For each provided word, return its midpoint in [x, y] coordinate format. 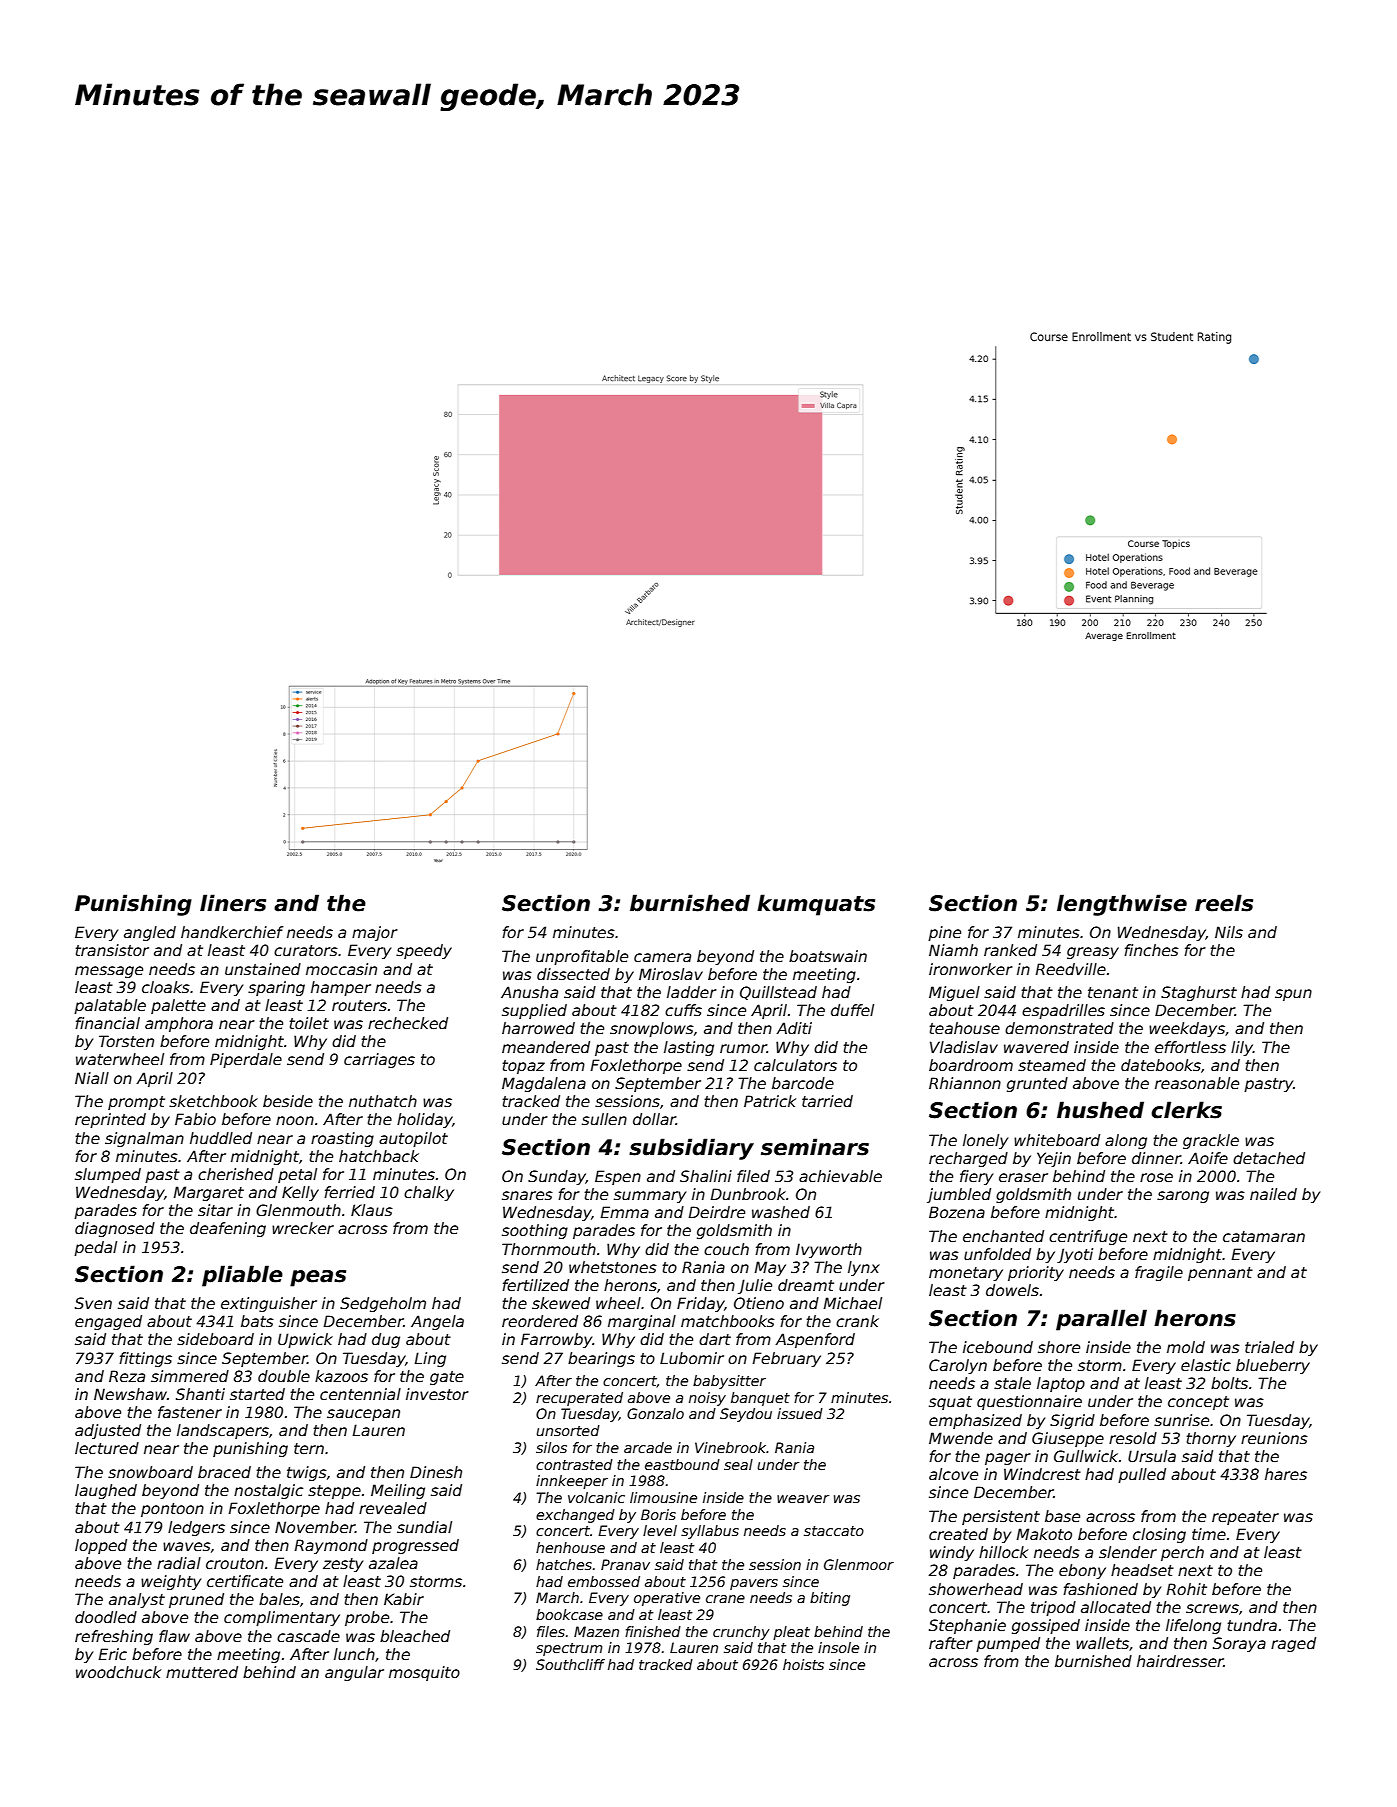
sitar [215, 1210]
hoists [803, 1664]
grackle [1211, 1141]
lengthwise [1122, 905]
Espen [618, 1177]
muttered [202, 1672]
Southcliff [570, 1664]
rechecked [408, 1023]
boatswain [828, 956]
